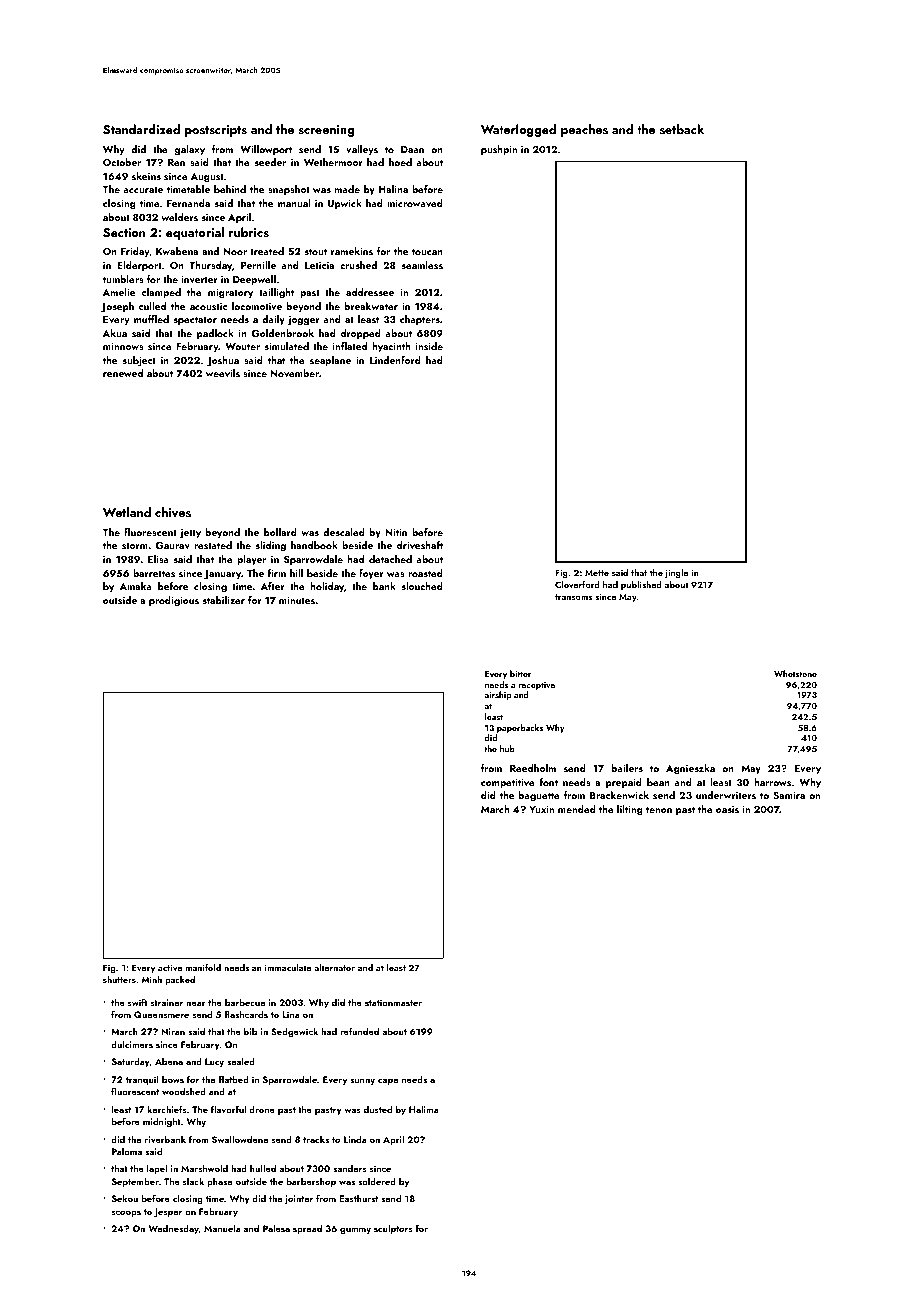 The width and height of the image is (924, 1308). Describe the element at coordinates (297, 600) in the image. I see `minutes` at that location.
